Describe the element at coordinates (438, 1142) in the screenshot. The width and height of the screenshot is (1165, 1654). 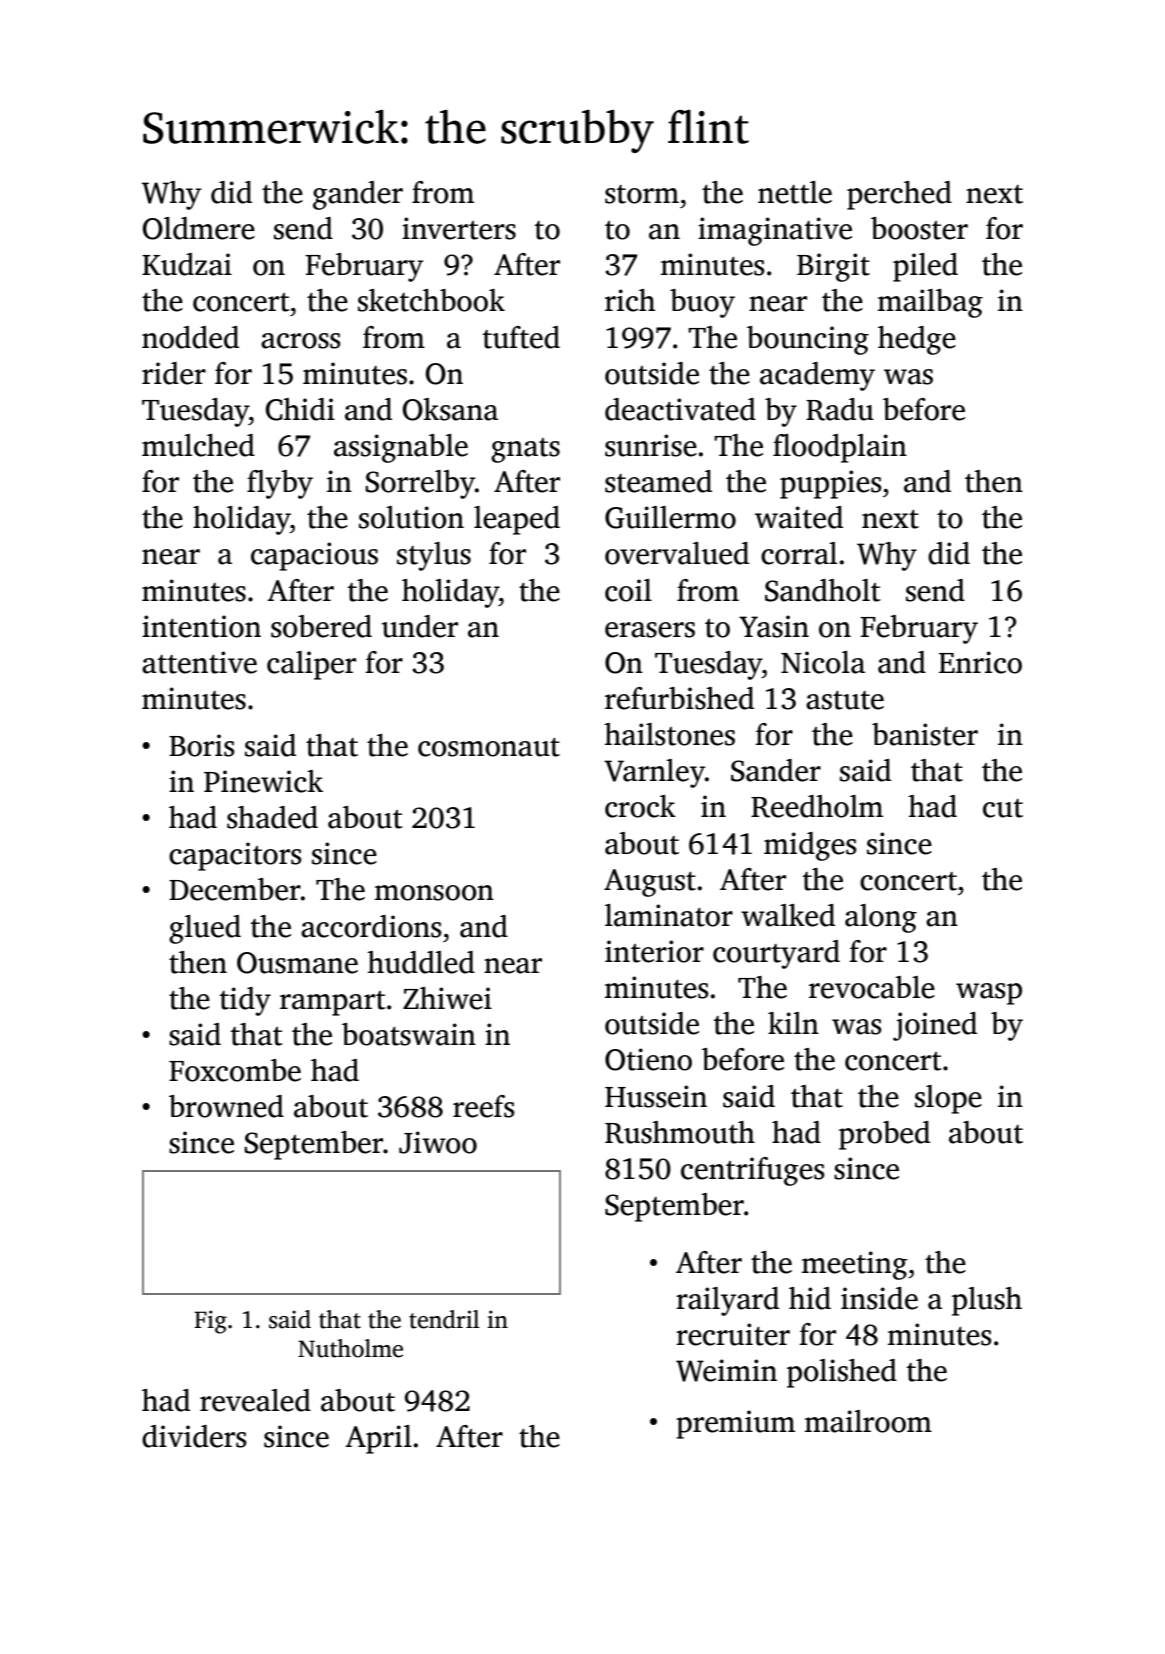
I see `Jiwoo` at that location.
